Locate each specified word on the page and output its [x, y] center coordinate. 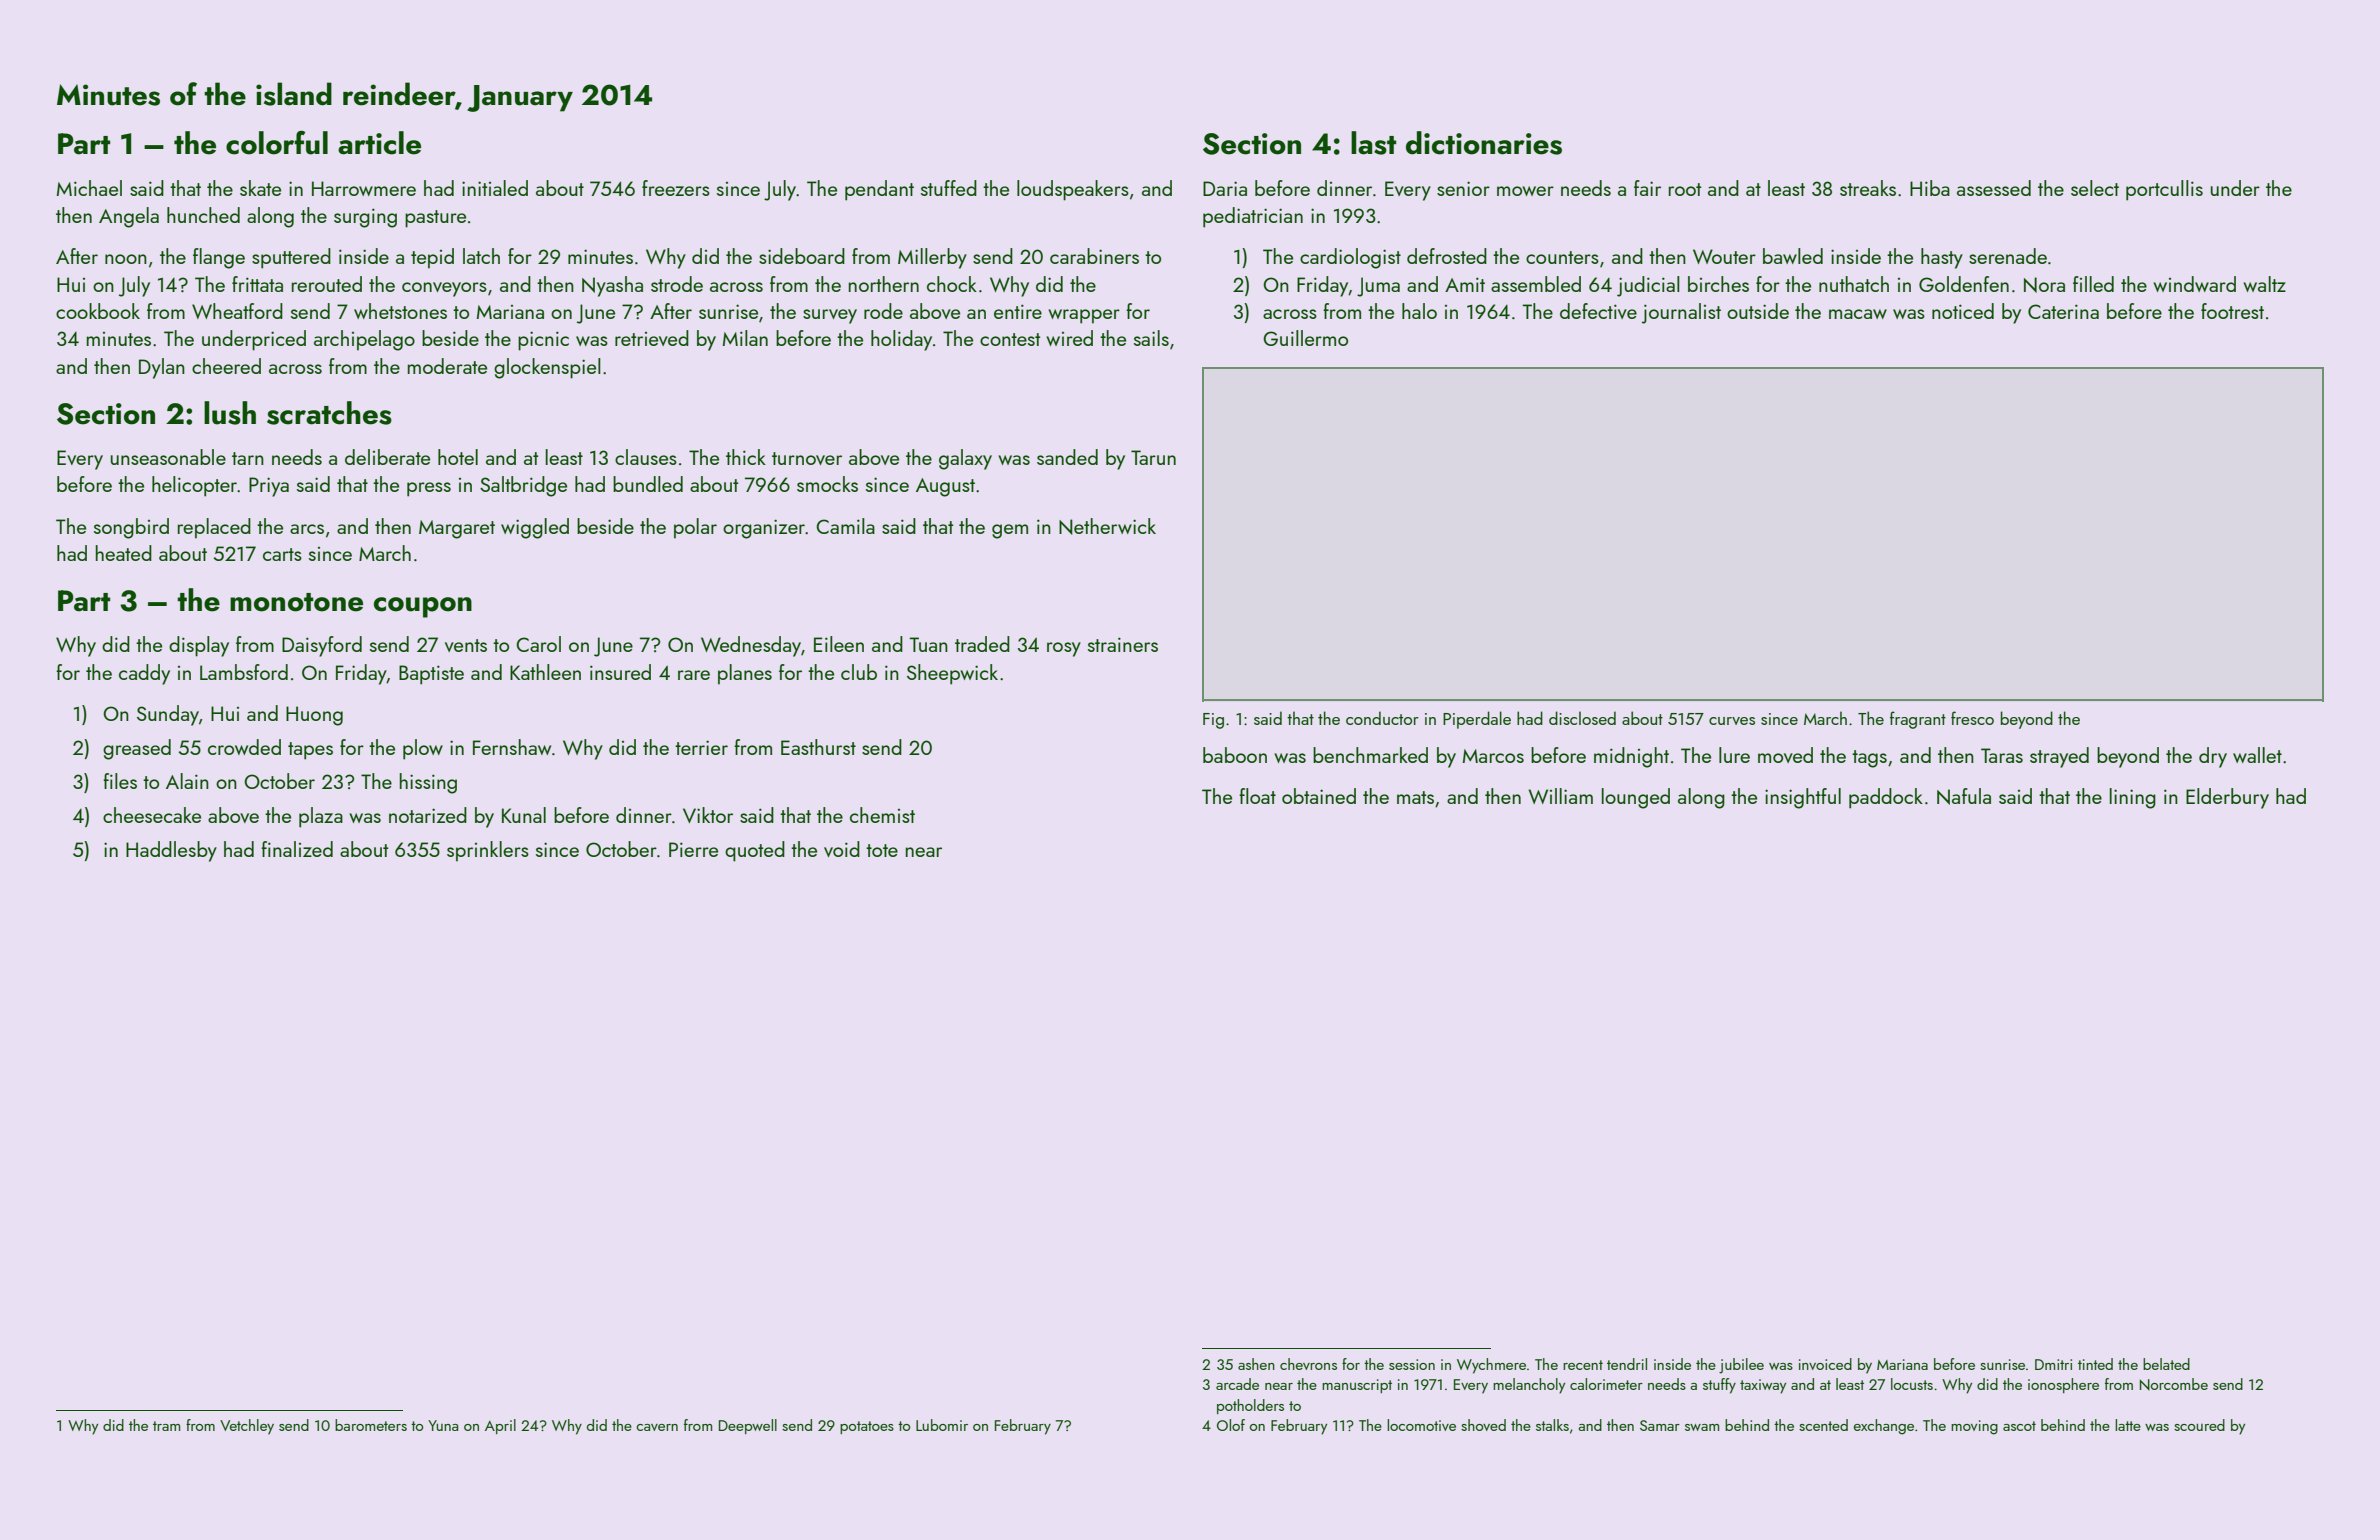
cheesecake [152, 815]
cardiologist [1350, 258]
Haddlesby [171, 851]
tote [882, 850]
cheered [226, 366]
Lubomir [942, 1425]
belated [2166, 1364]
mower [1525, 191]
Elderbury [2227, 798]
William [1560, 796]
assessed [1994, 188]
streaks [1868, 188]
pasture [435, 219]
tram [166, 1426]
